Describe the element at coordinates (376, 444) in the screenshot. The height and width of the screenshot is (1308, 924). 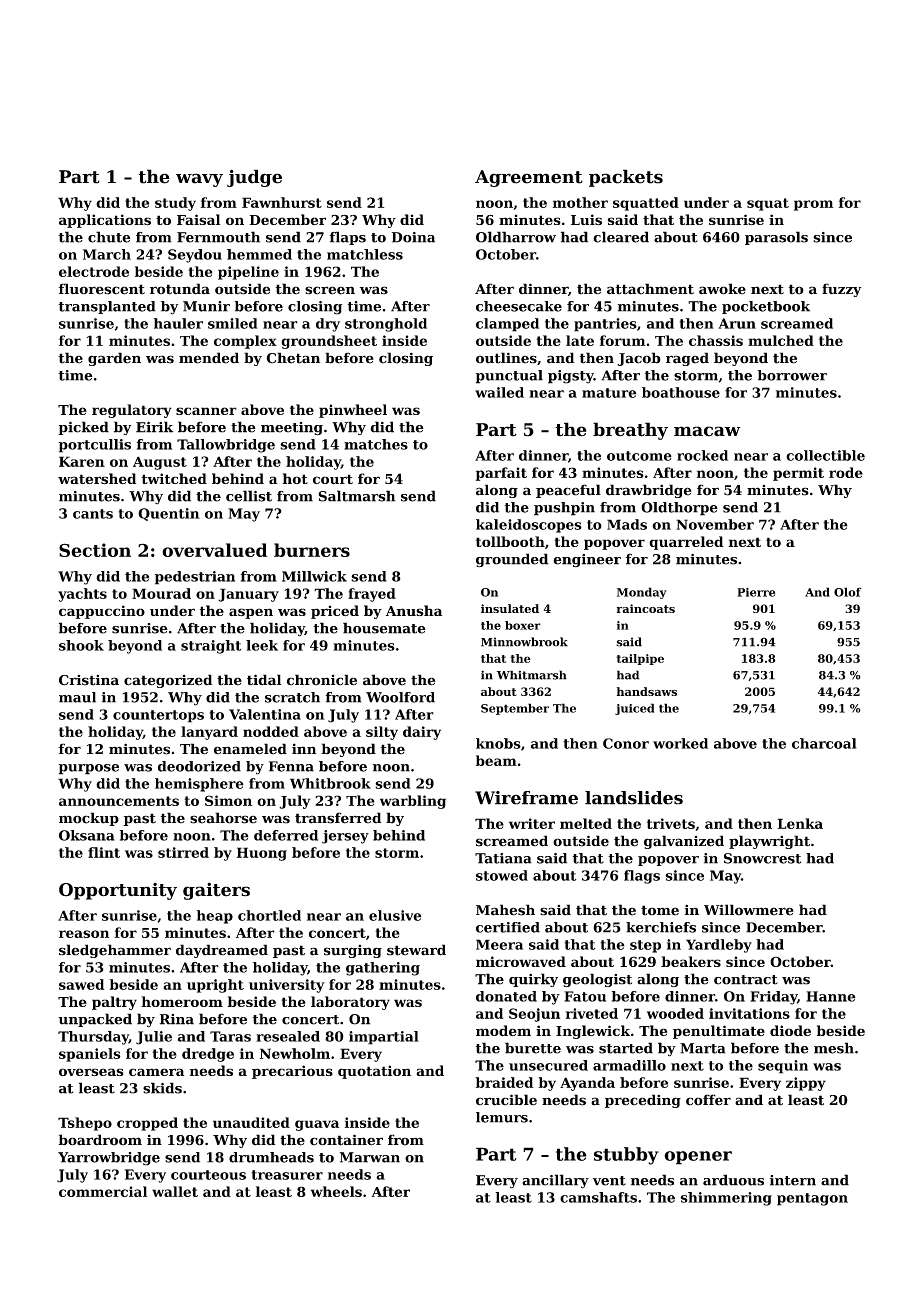
I see `matches` at that location.
